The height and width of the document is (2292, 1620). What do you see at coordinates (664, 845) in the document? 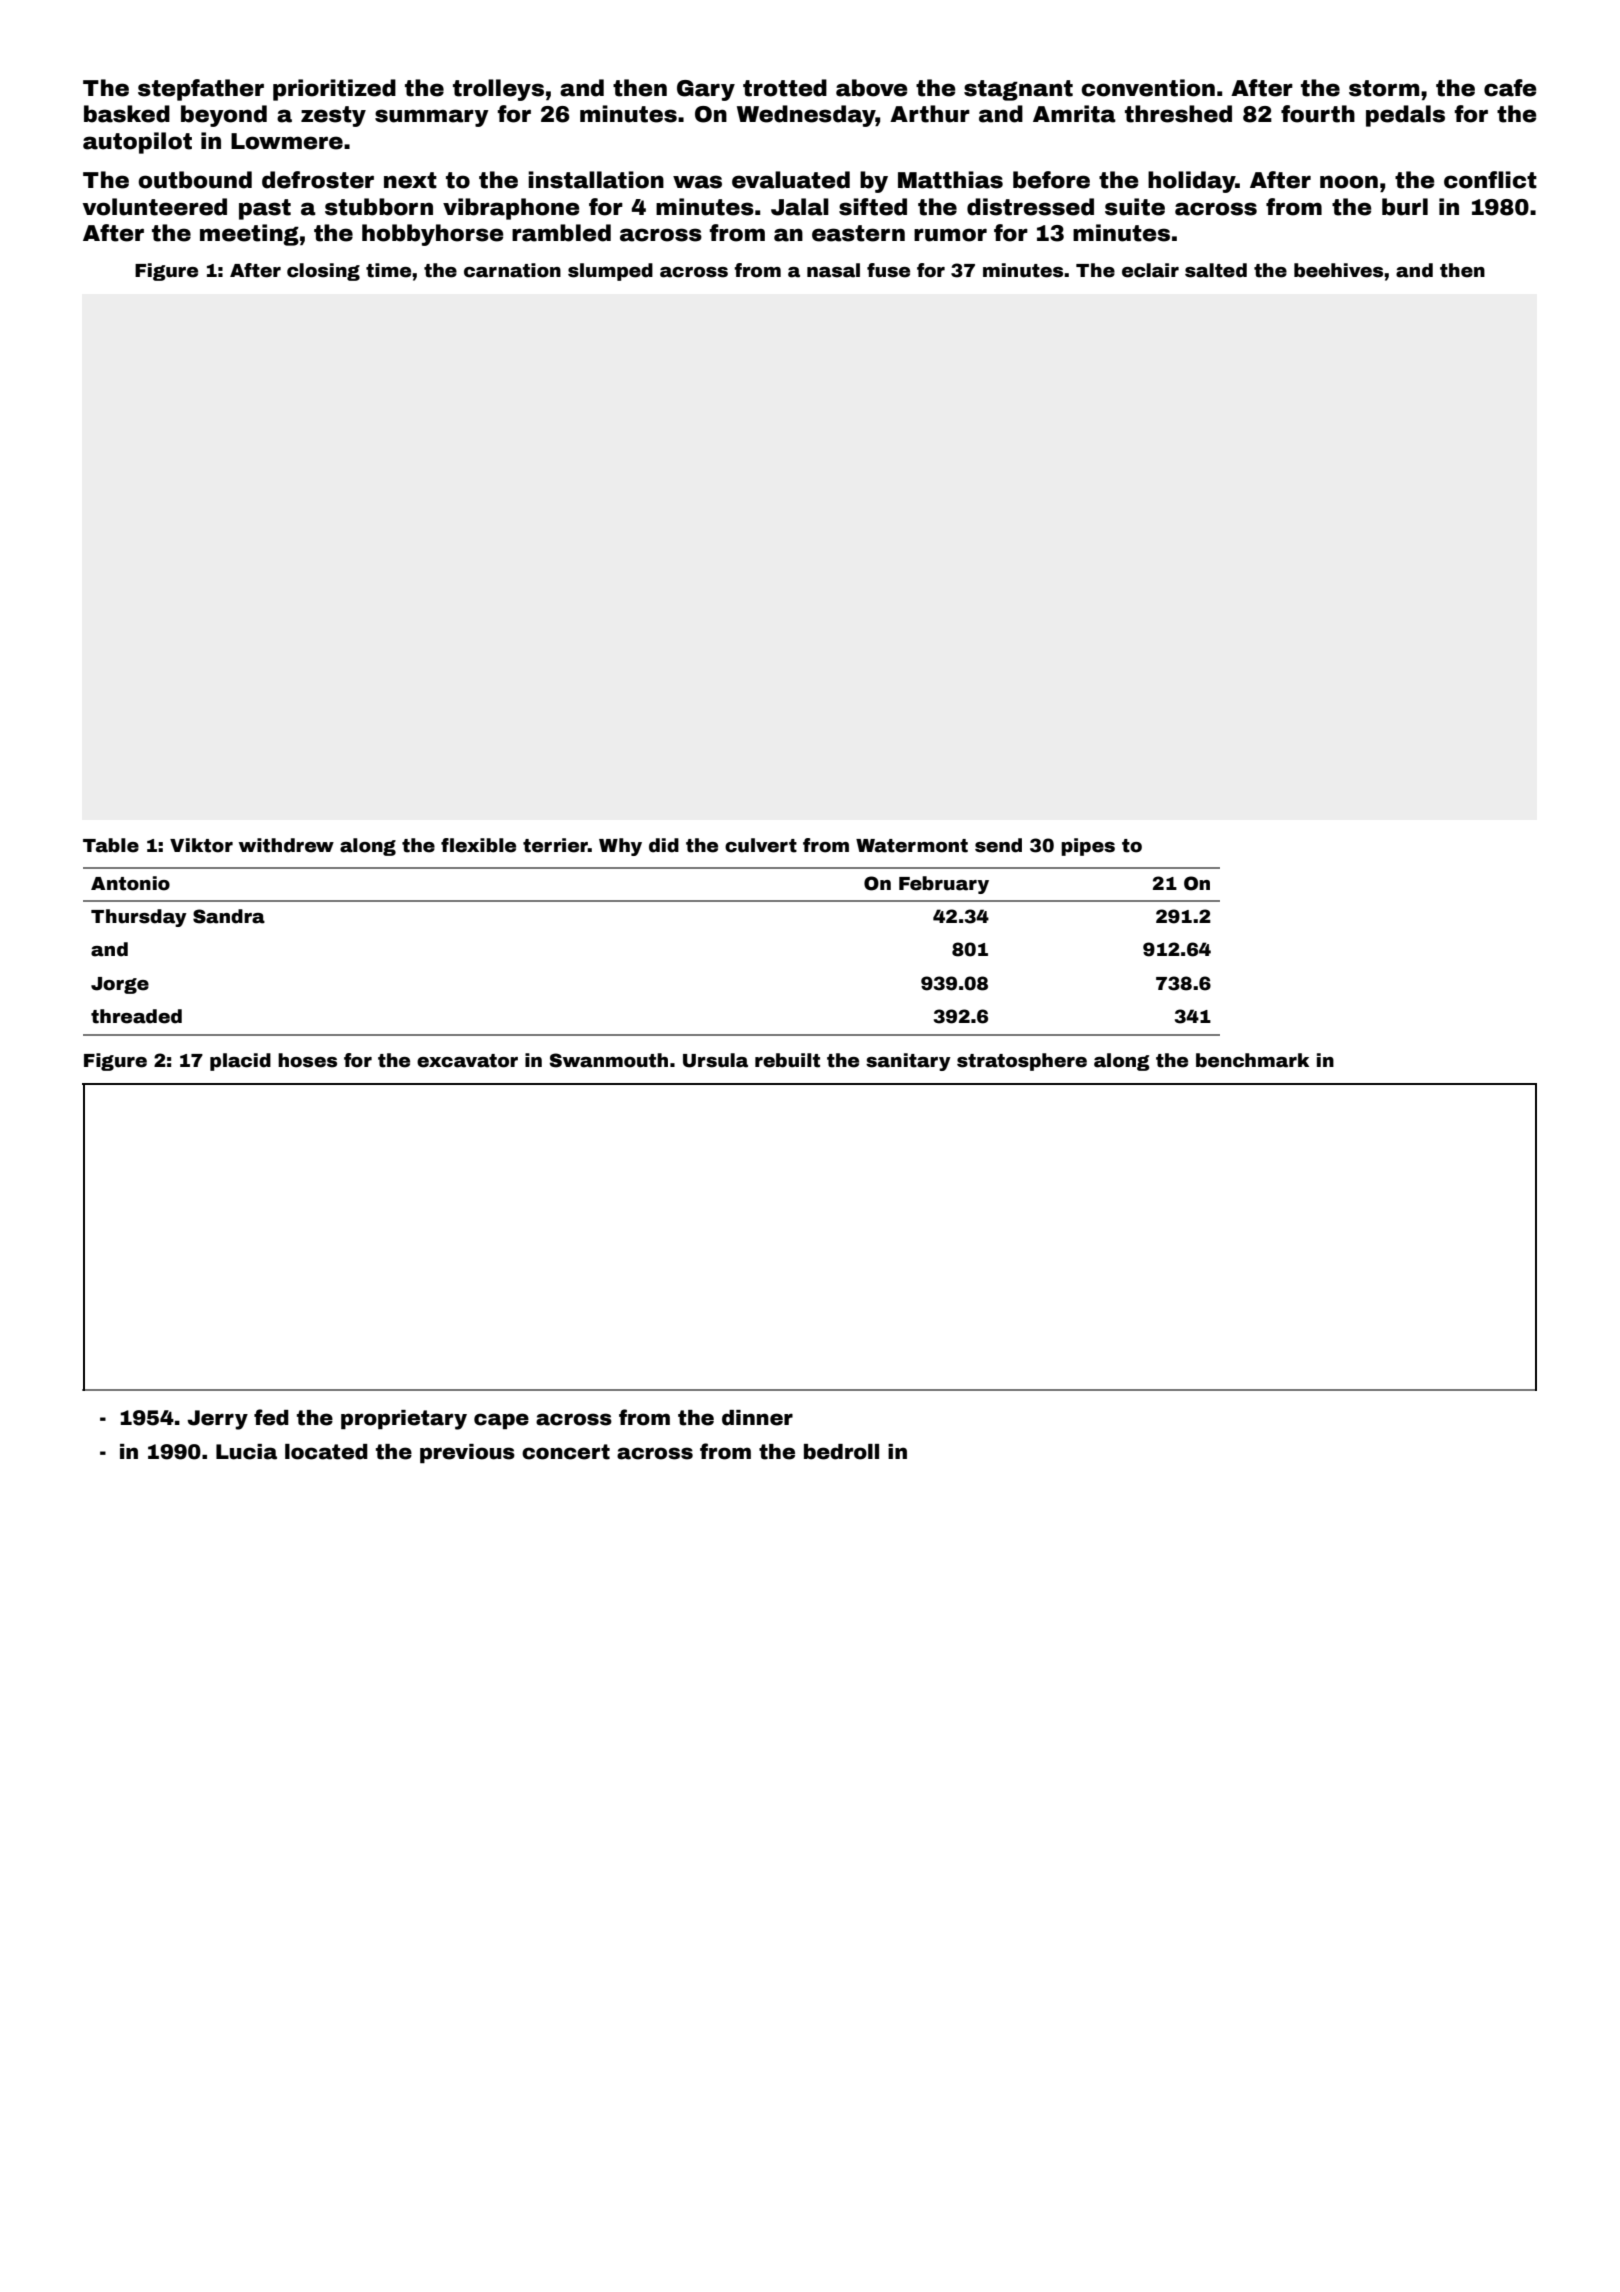
I see `did` at bounding box center [664, 845].
